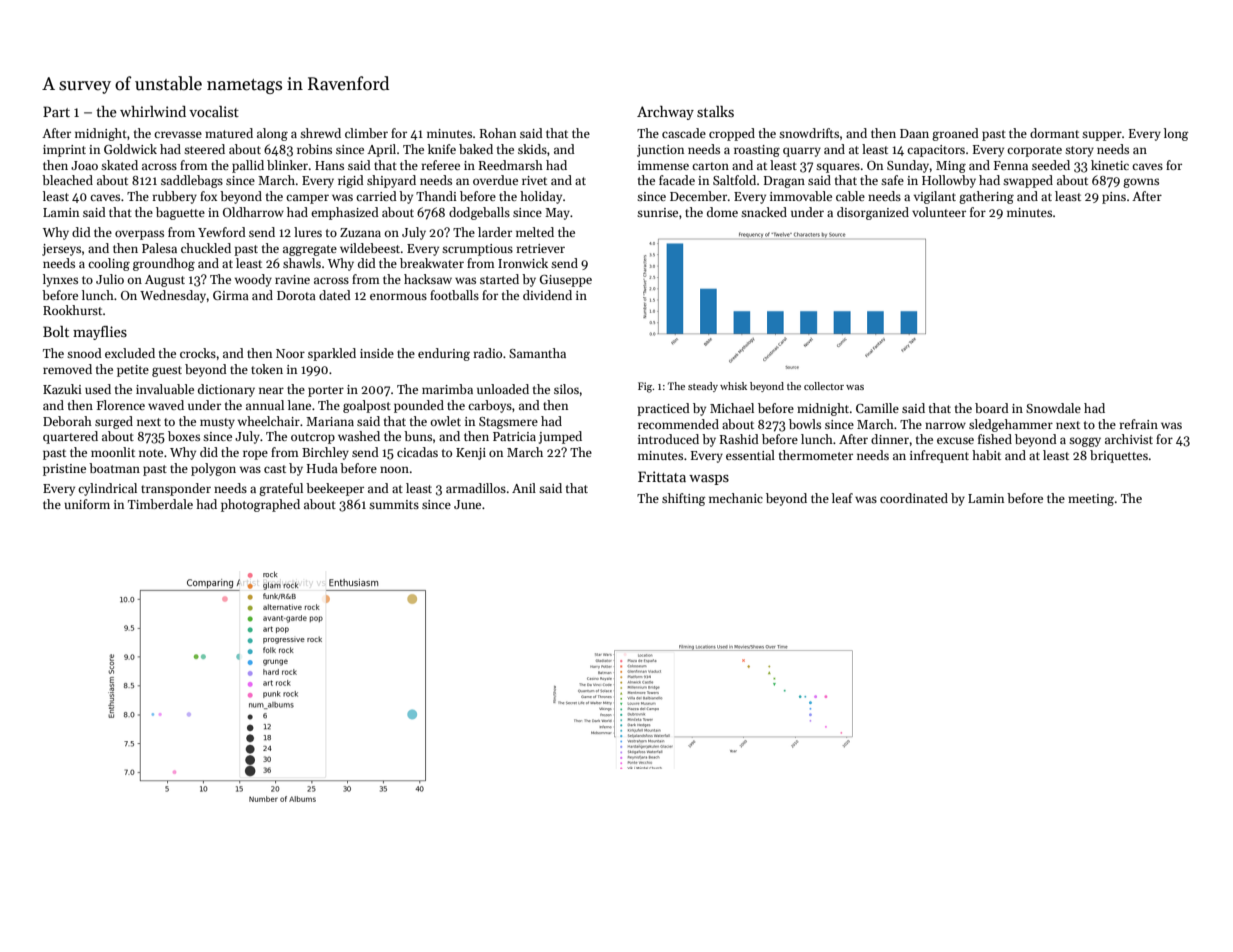 The image size is (1233, 952). Describe the element at coordinates (253, 212) in the screenshot. I see `Oldharrow` at that location.
